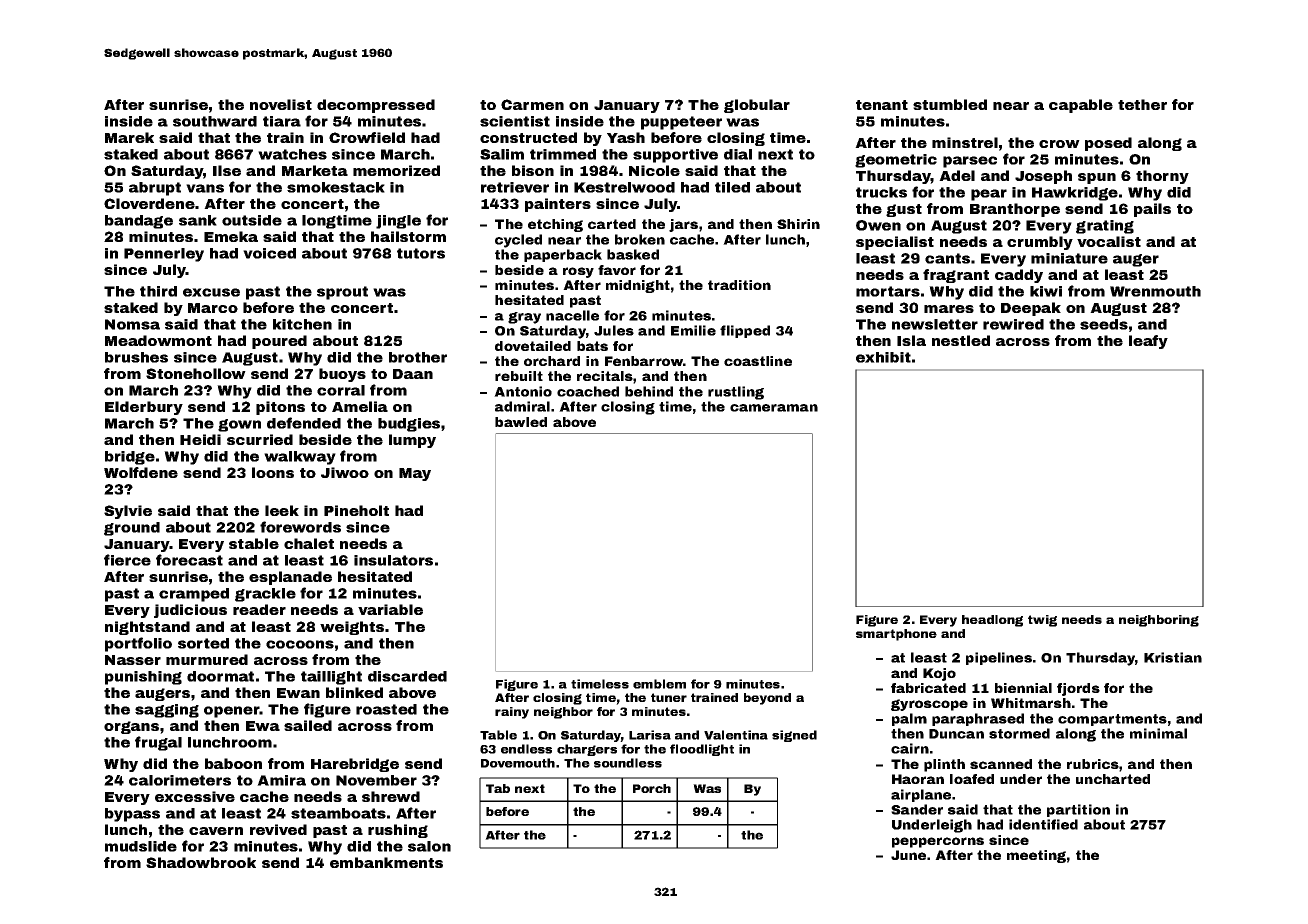  I want to click on cameraman, so click(774, 408).
